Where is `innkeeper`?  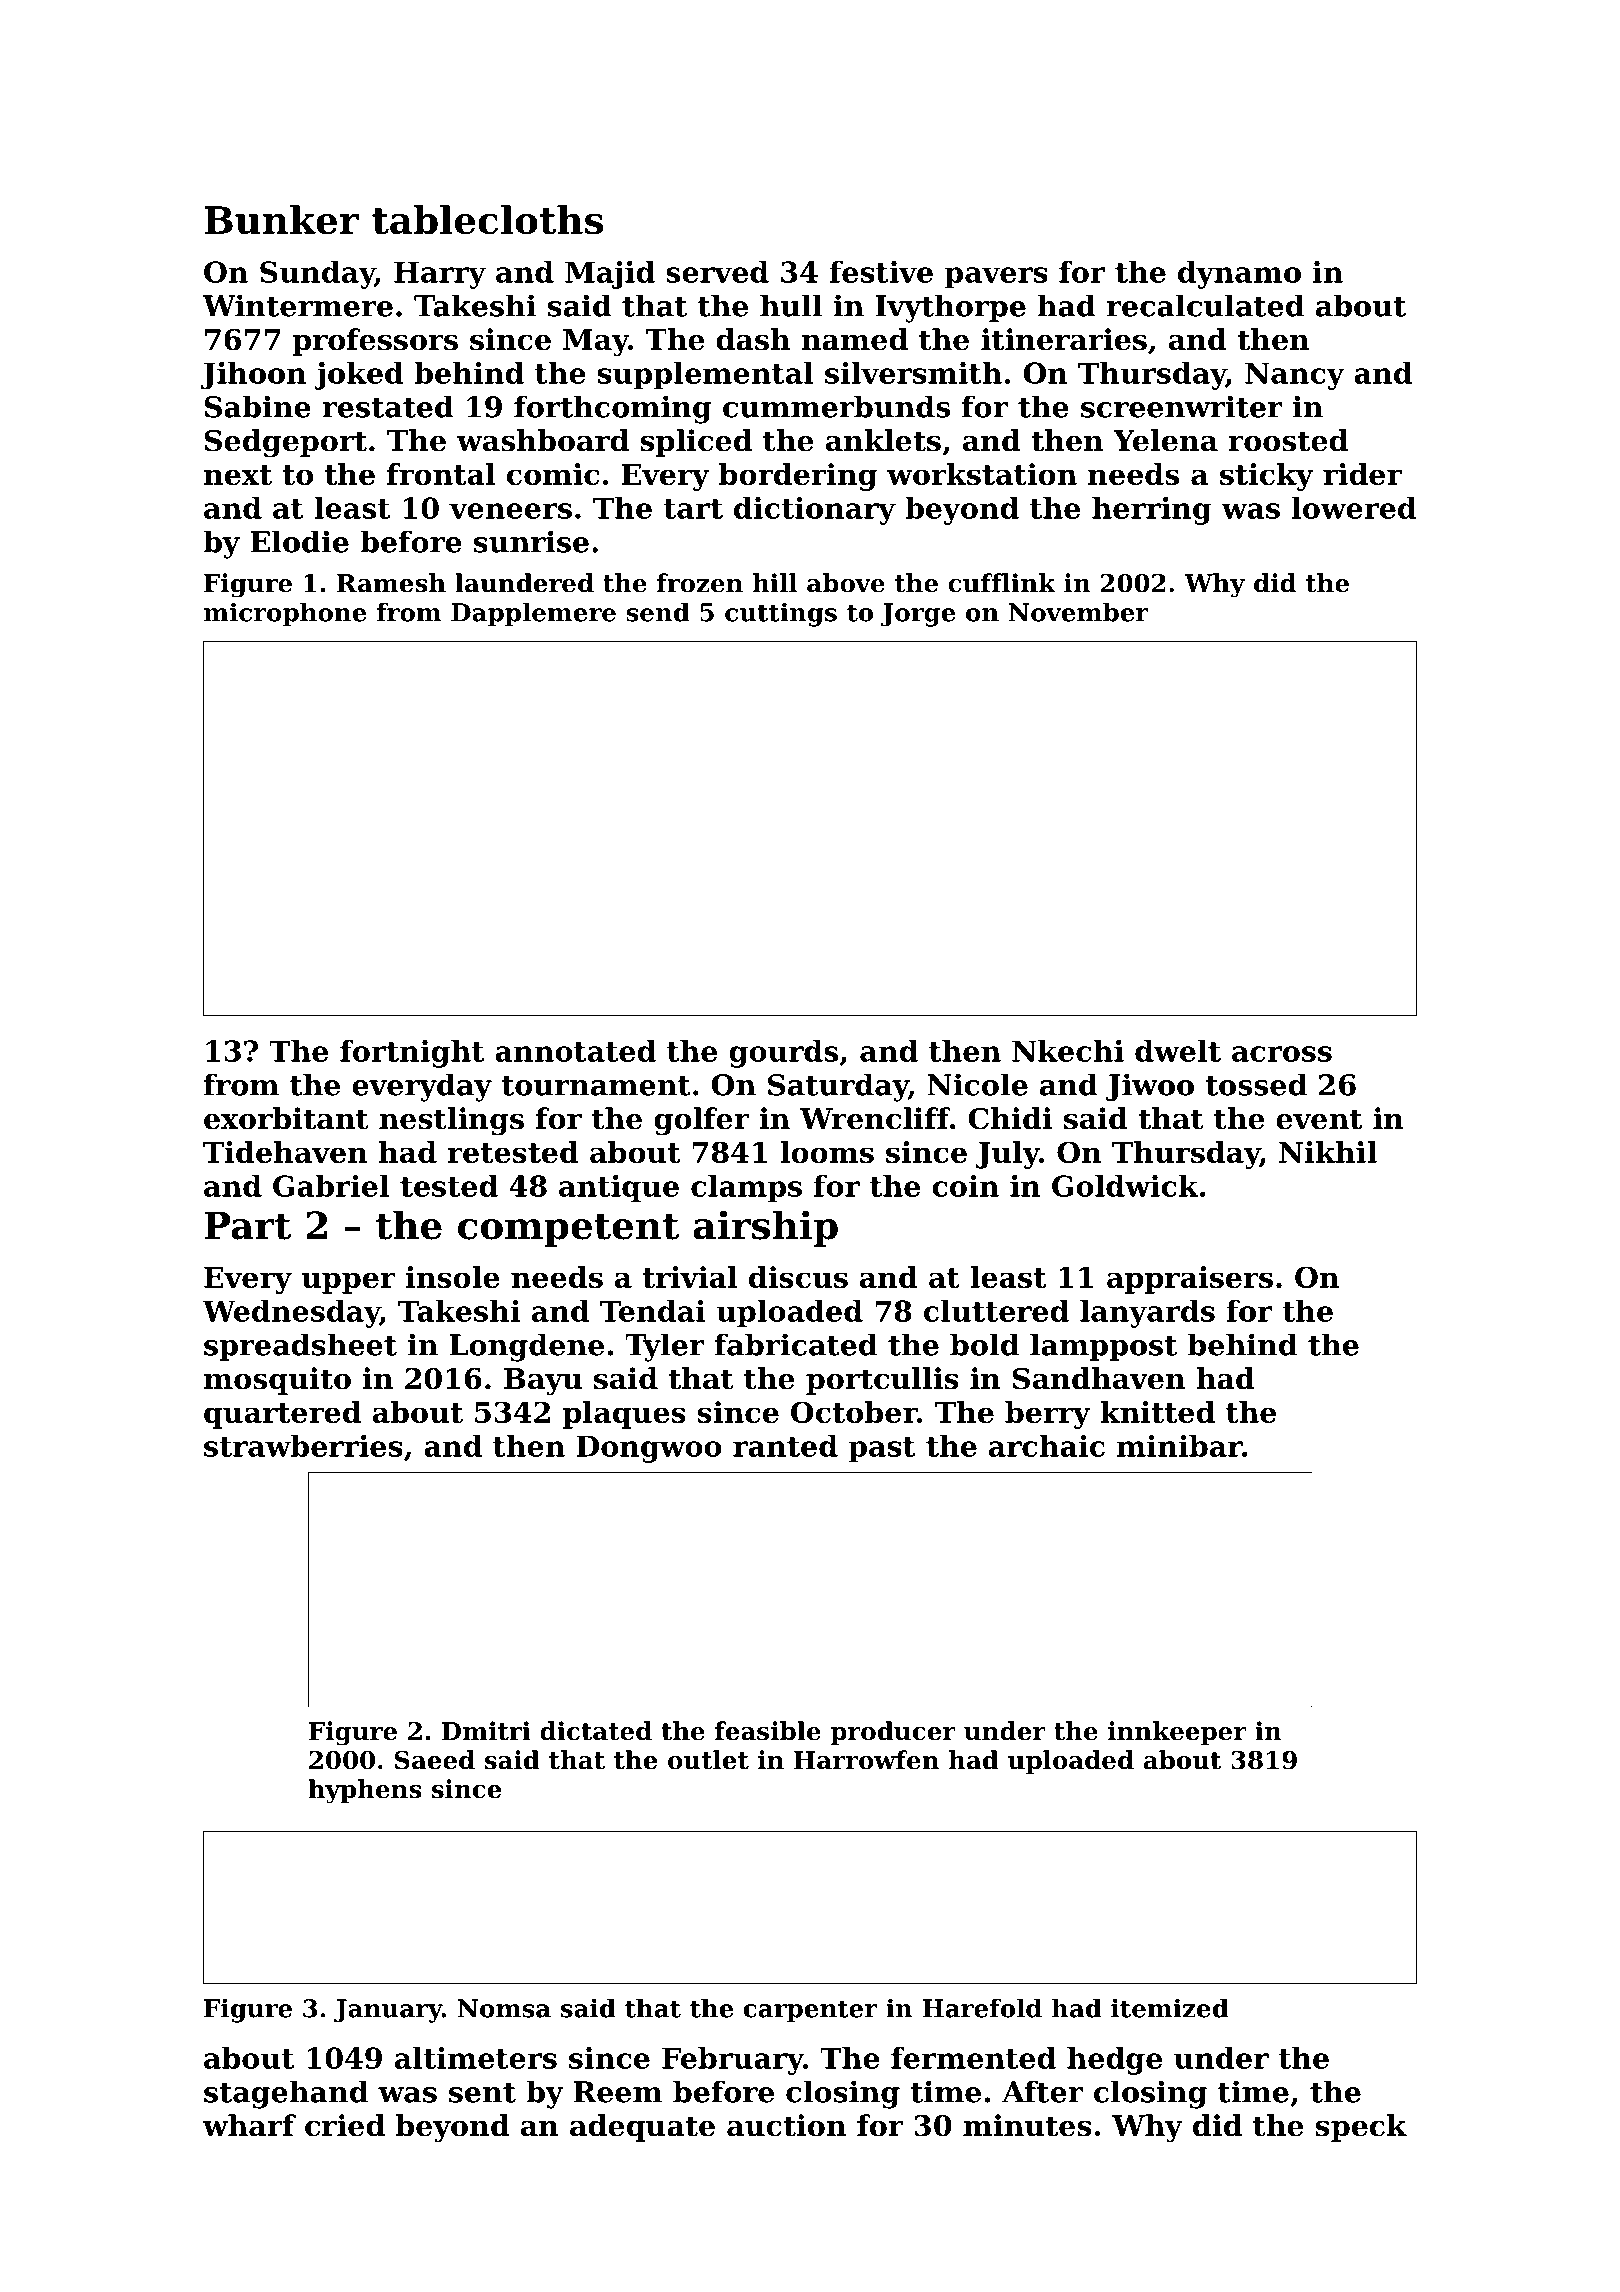
innkeeper is located at coordinates (1177, 1733).
